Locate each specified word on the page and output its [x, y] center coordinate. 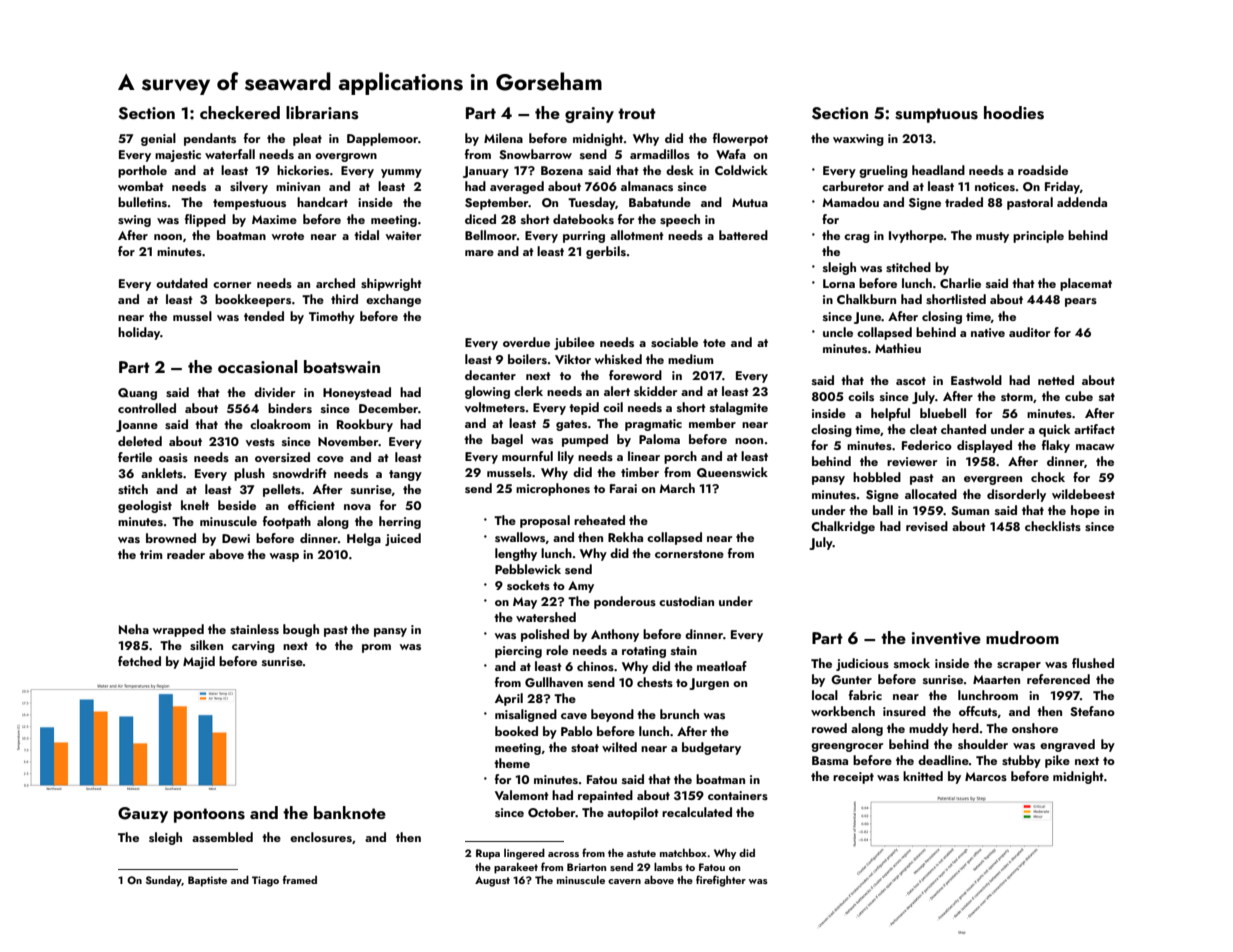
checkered [240, 112]
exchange [393, 300]
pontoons [209, 815]
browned [171, 538]
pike [1057, 761]
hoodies [1014, 113]
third [344, 299]
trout [637, 113]
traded [964, 202]
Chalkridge [843, 527]
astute [641, 853]
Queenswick [732, 472]
